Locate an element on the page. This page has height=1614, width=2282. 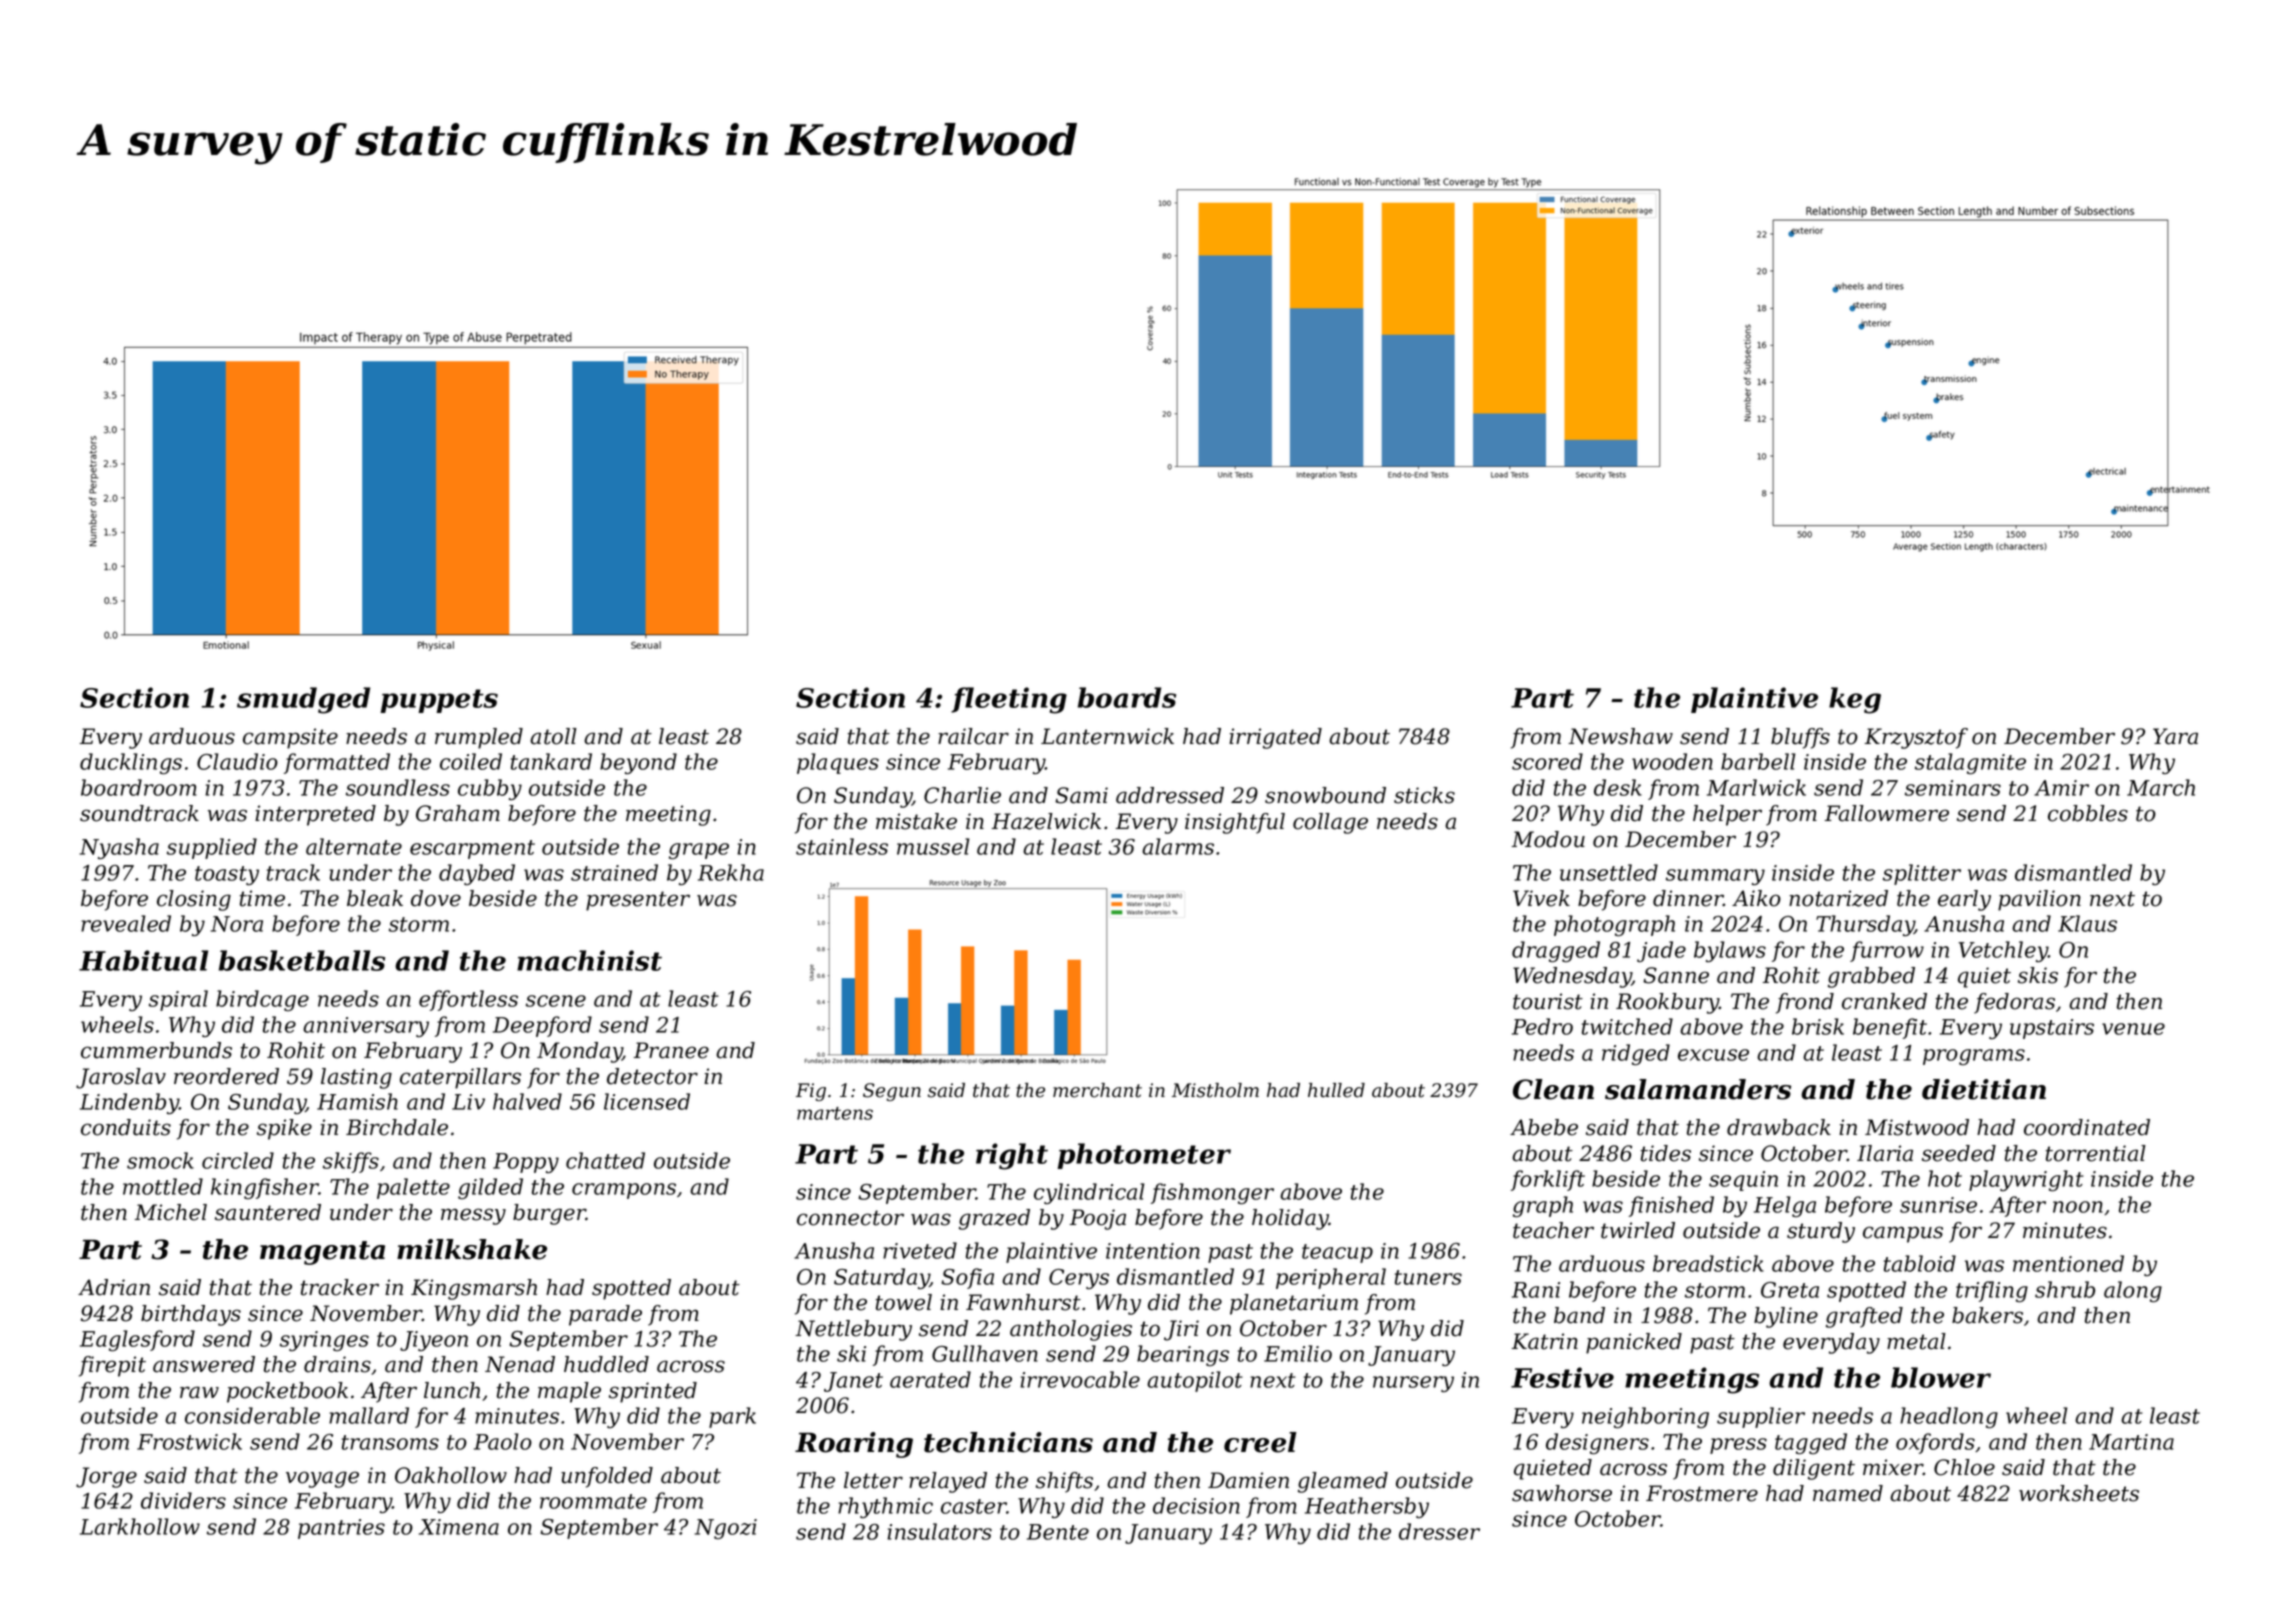
Chloe is located at coordinates (1964, 1467).
